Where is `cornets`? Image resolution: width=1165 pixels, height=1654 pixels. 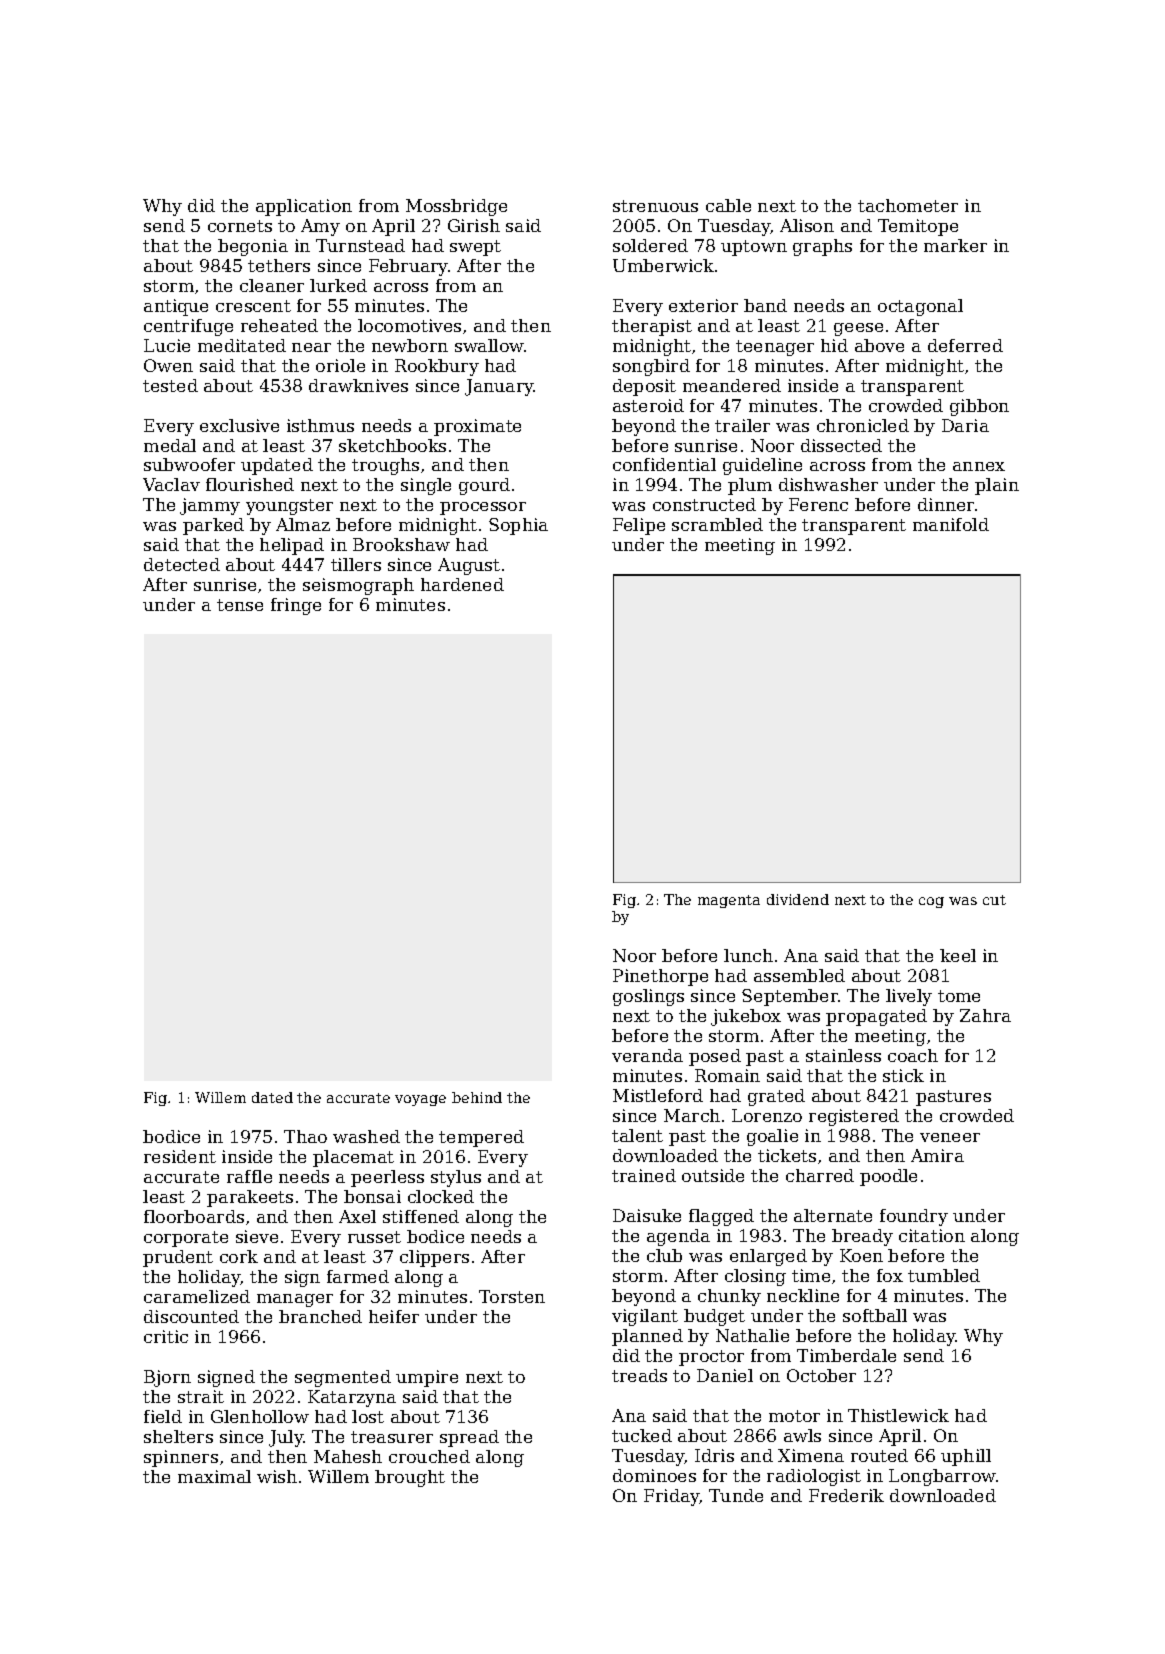 cornets is located at coordinates (240, 226).
